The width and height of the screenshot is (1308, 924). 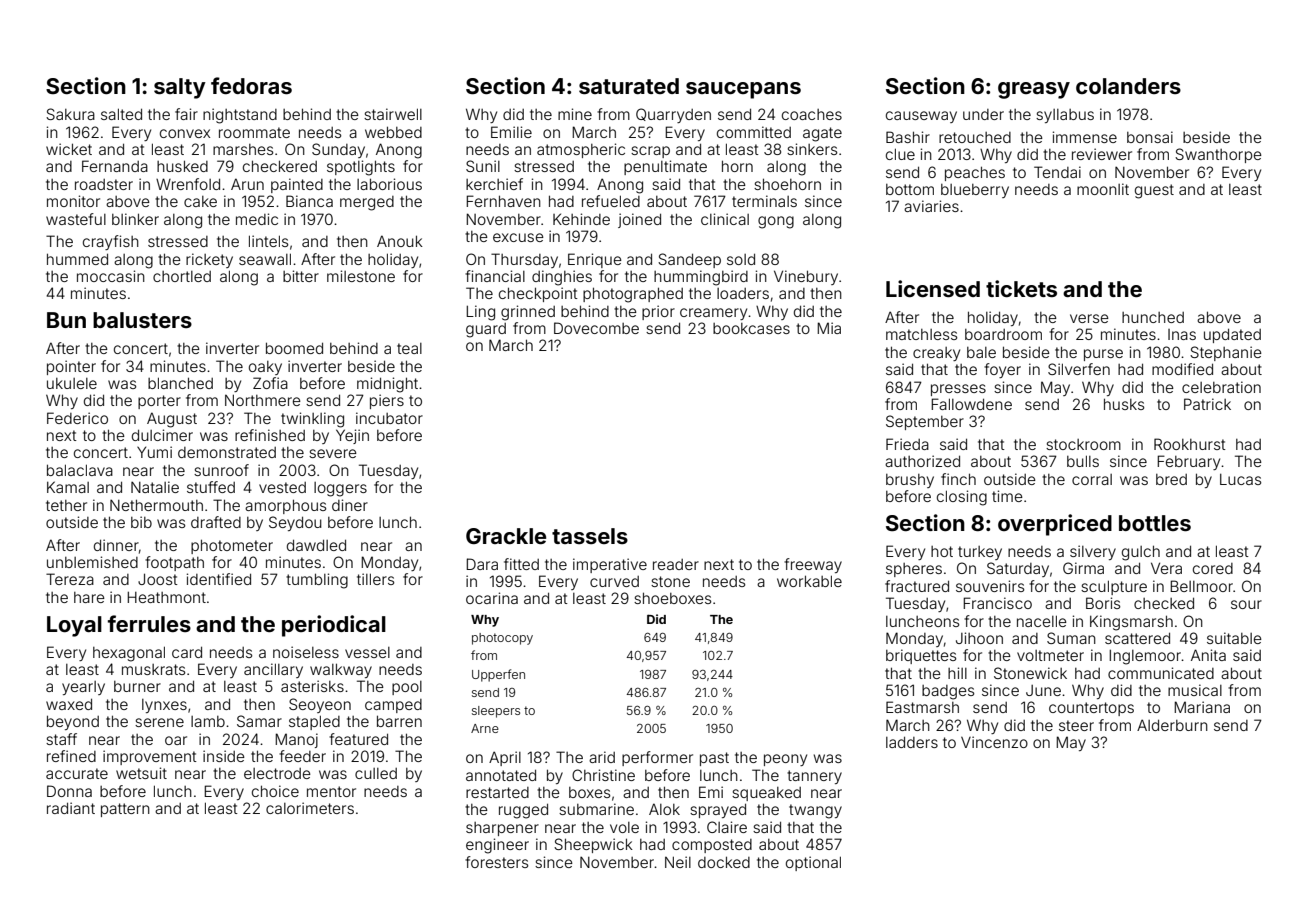 I want to click on Heathmont, so click(x=166, y=597).
